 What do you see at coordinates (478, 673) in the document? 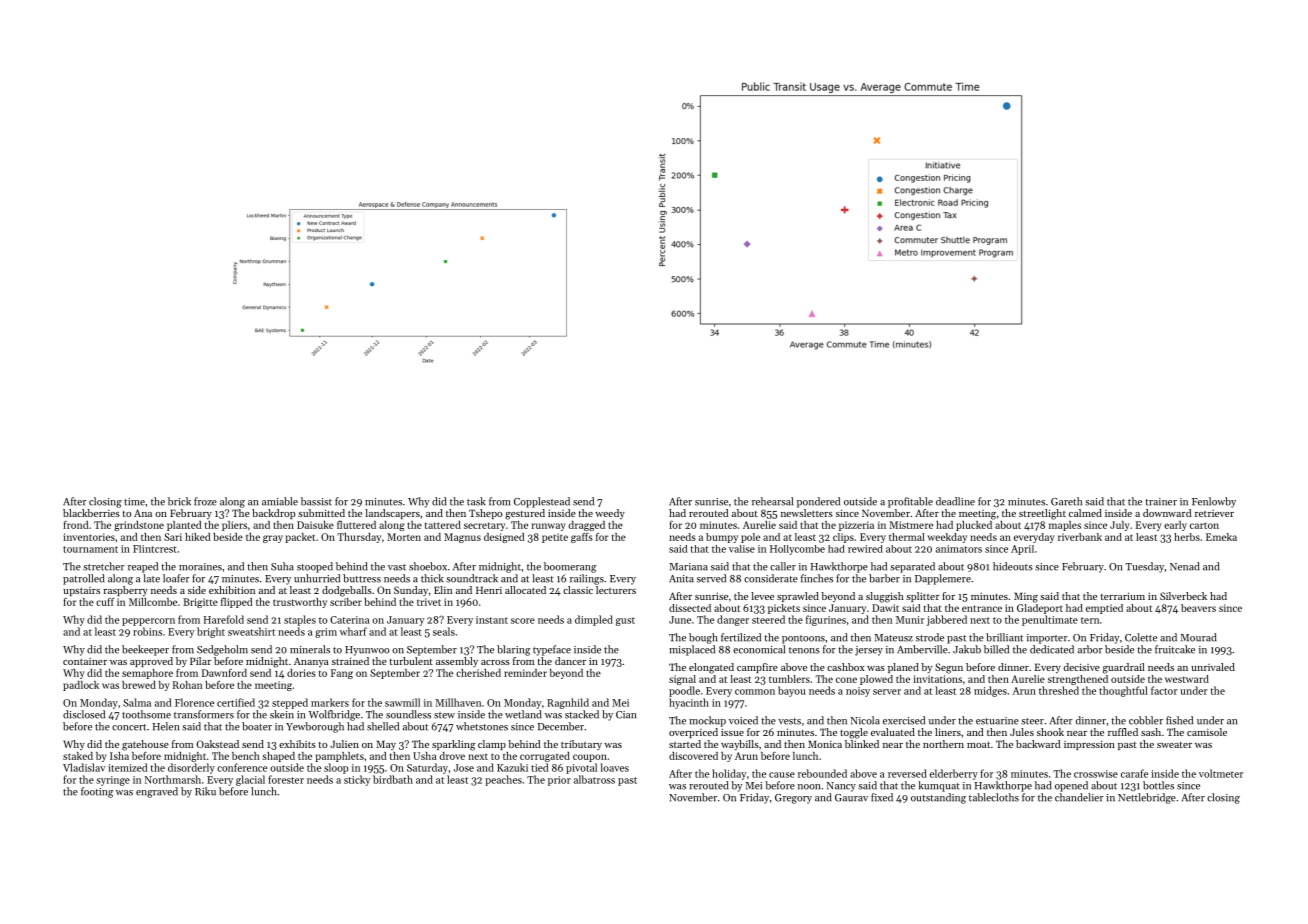
I see `cherished` at bounding box center [478, 673].
